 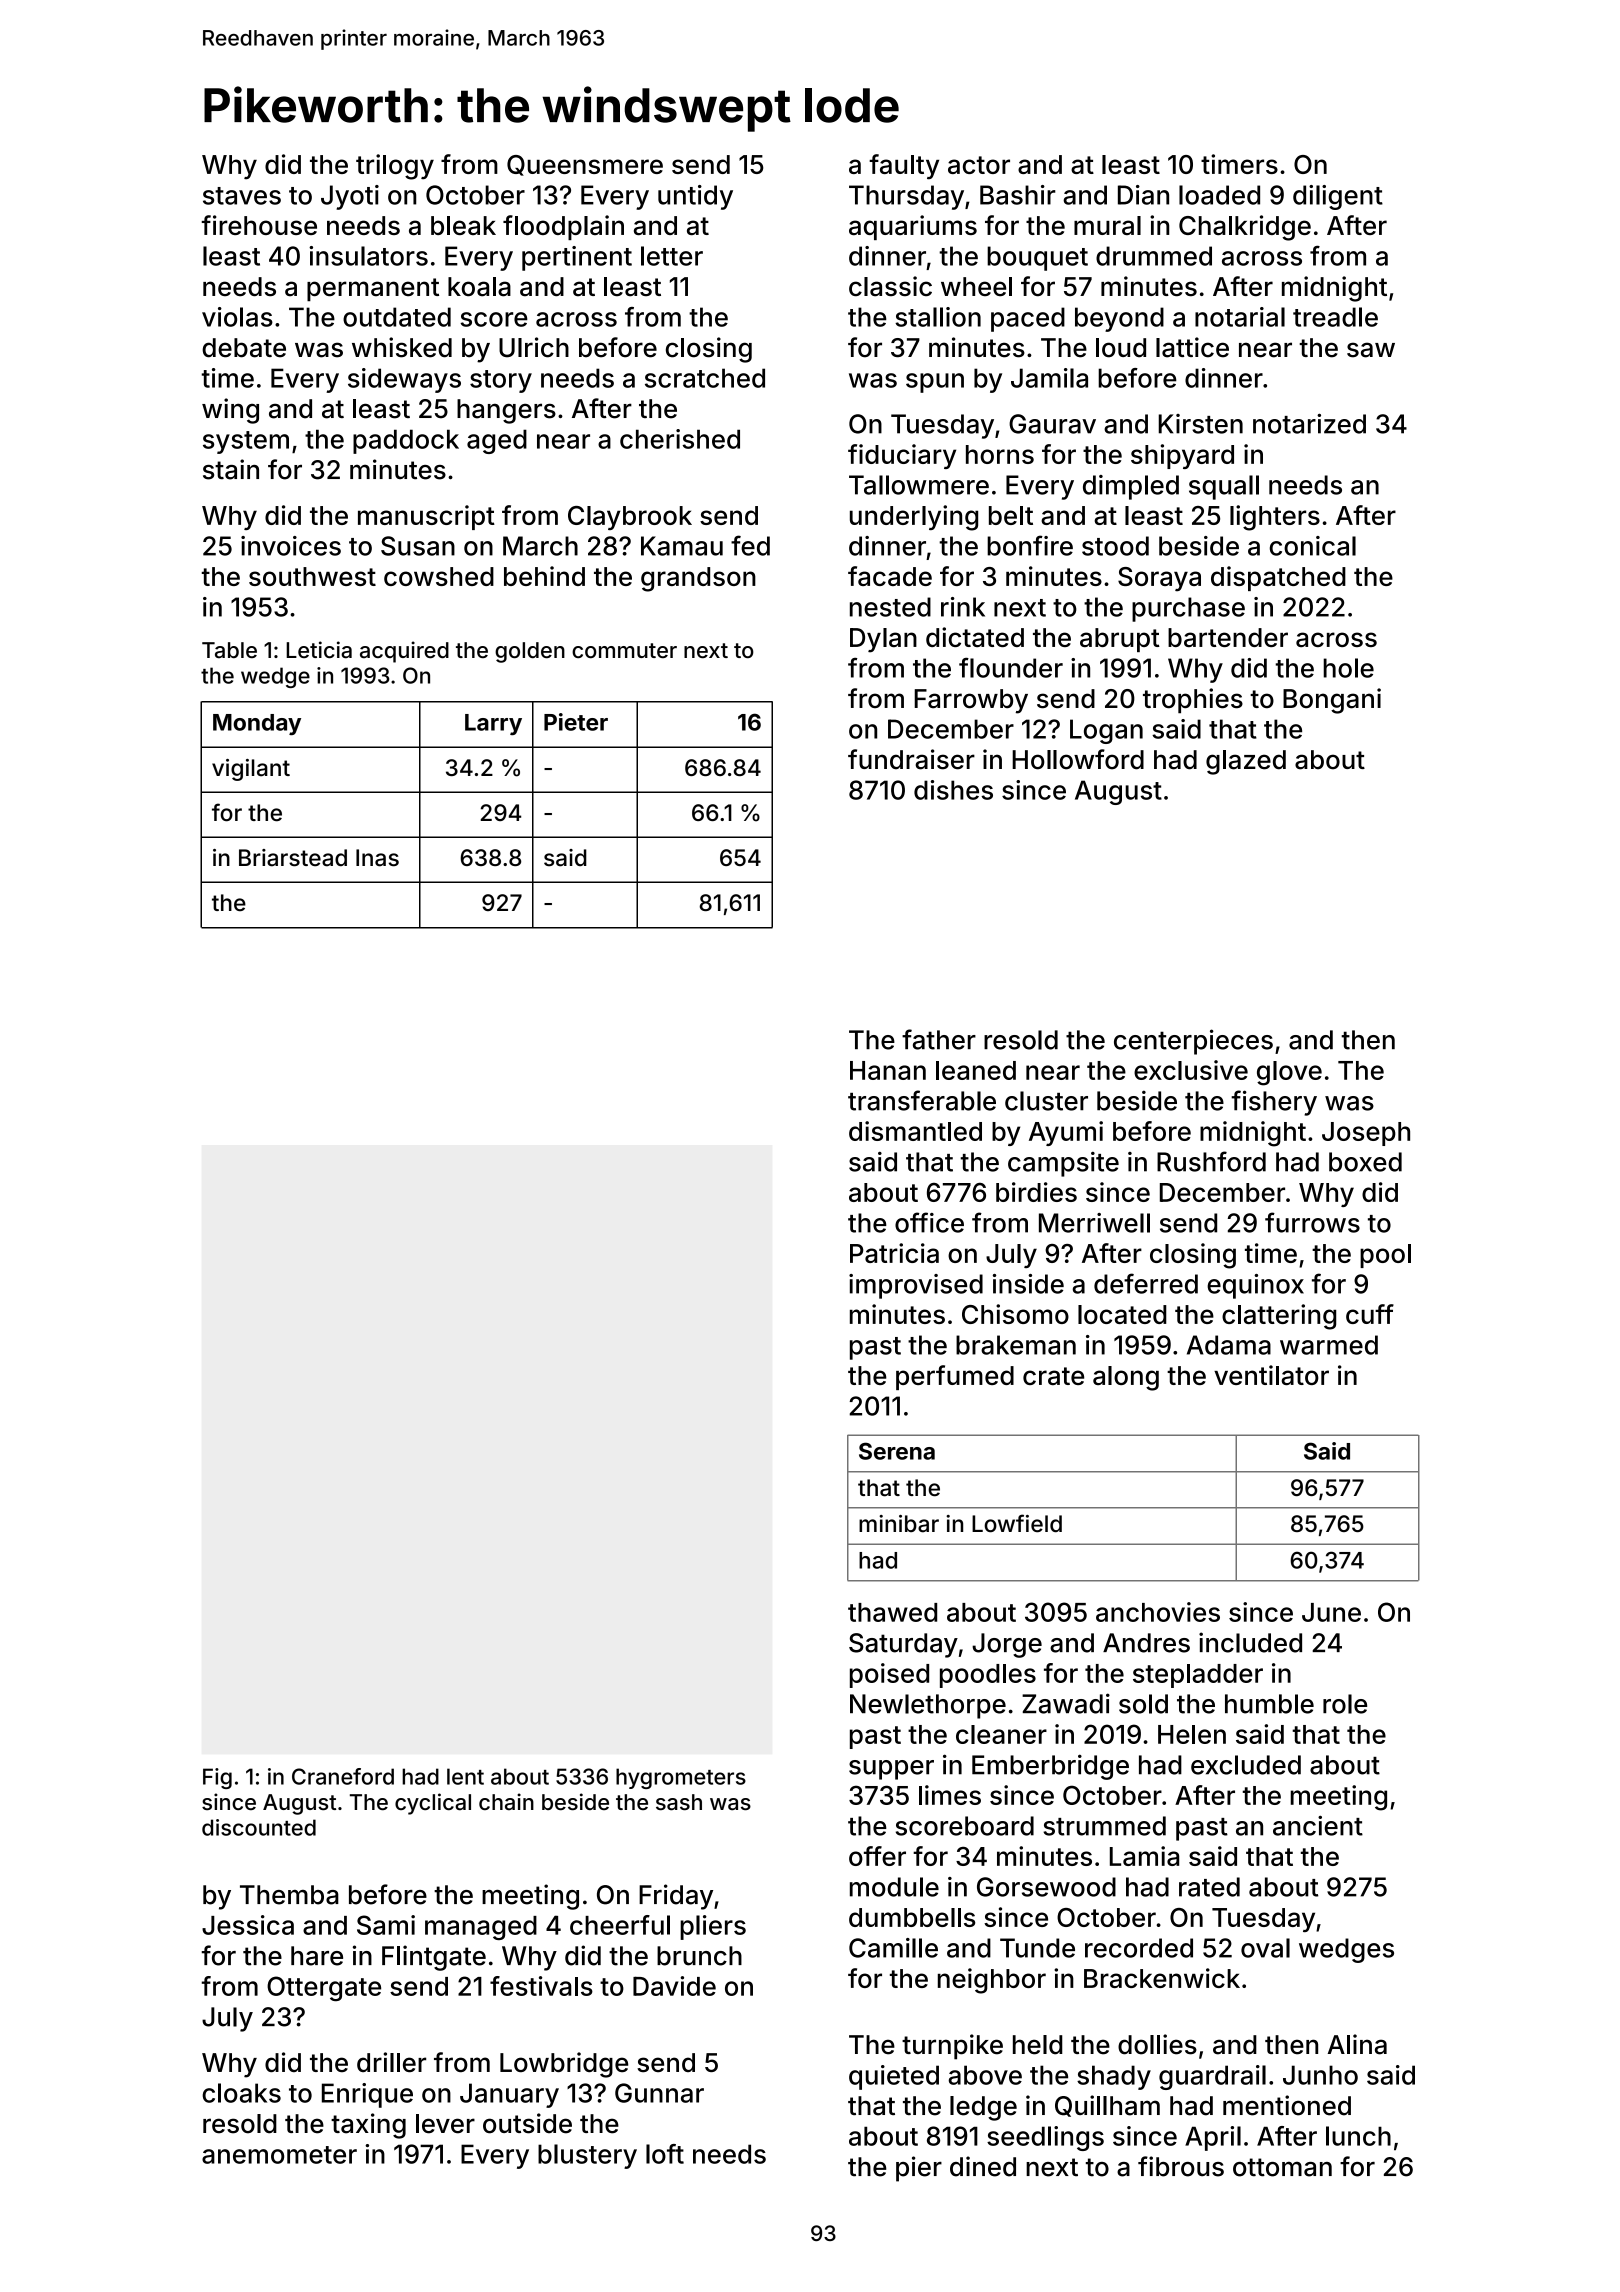 I want to click on seedlings, so click(x=1045, y=2138).
